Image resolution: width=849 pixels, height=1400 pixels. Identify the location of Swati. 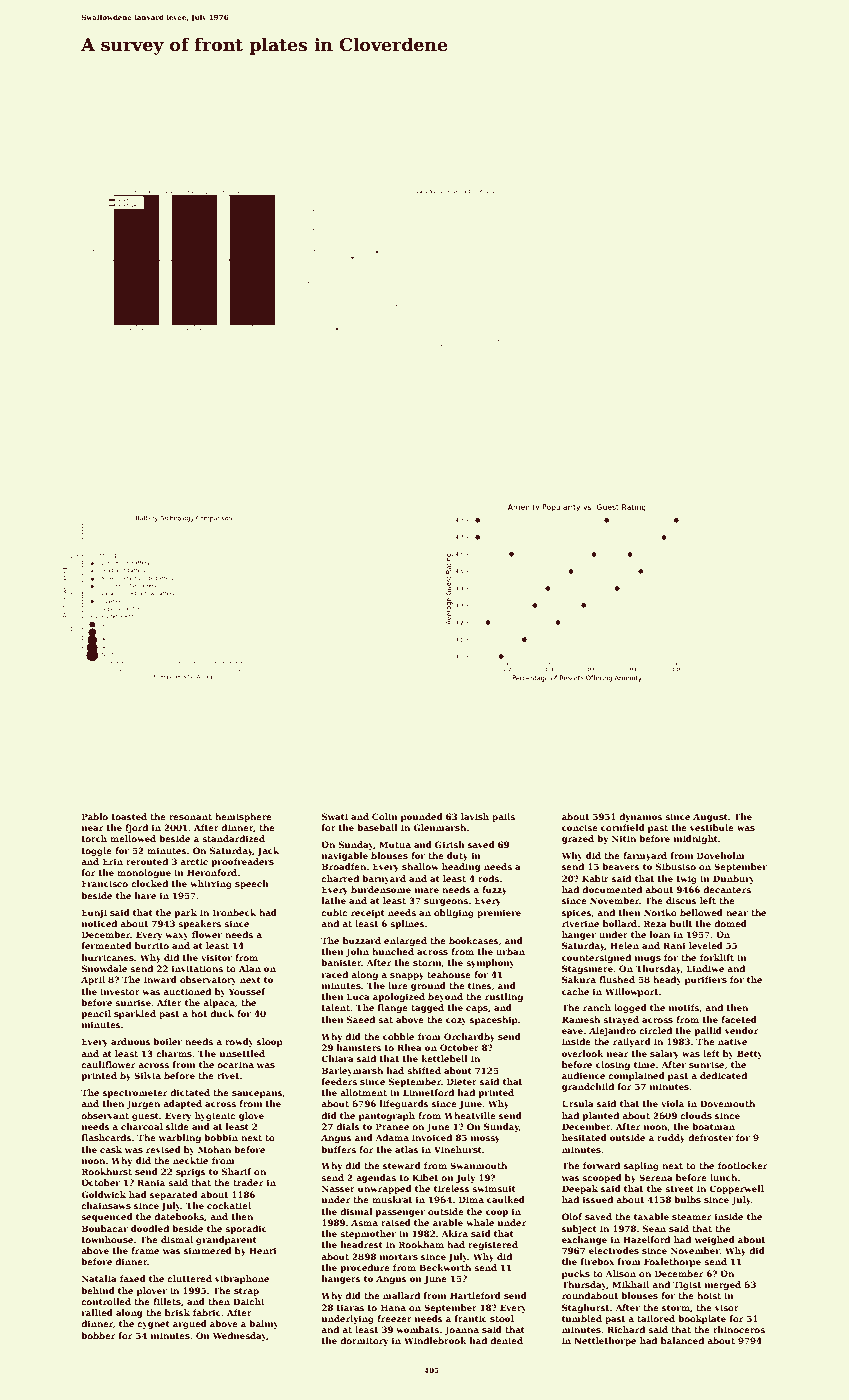
(335, 816).
